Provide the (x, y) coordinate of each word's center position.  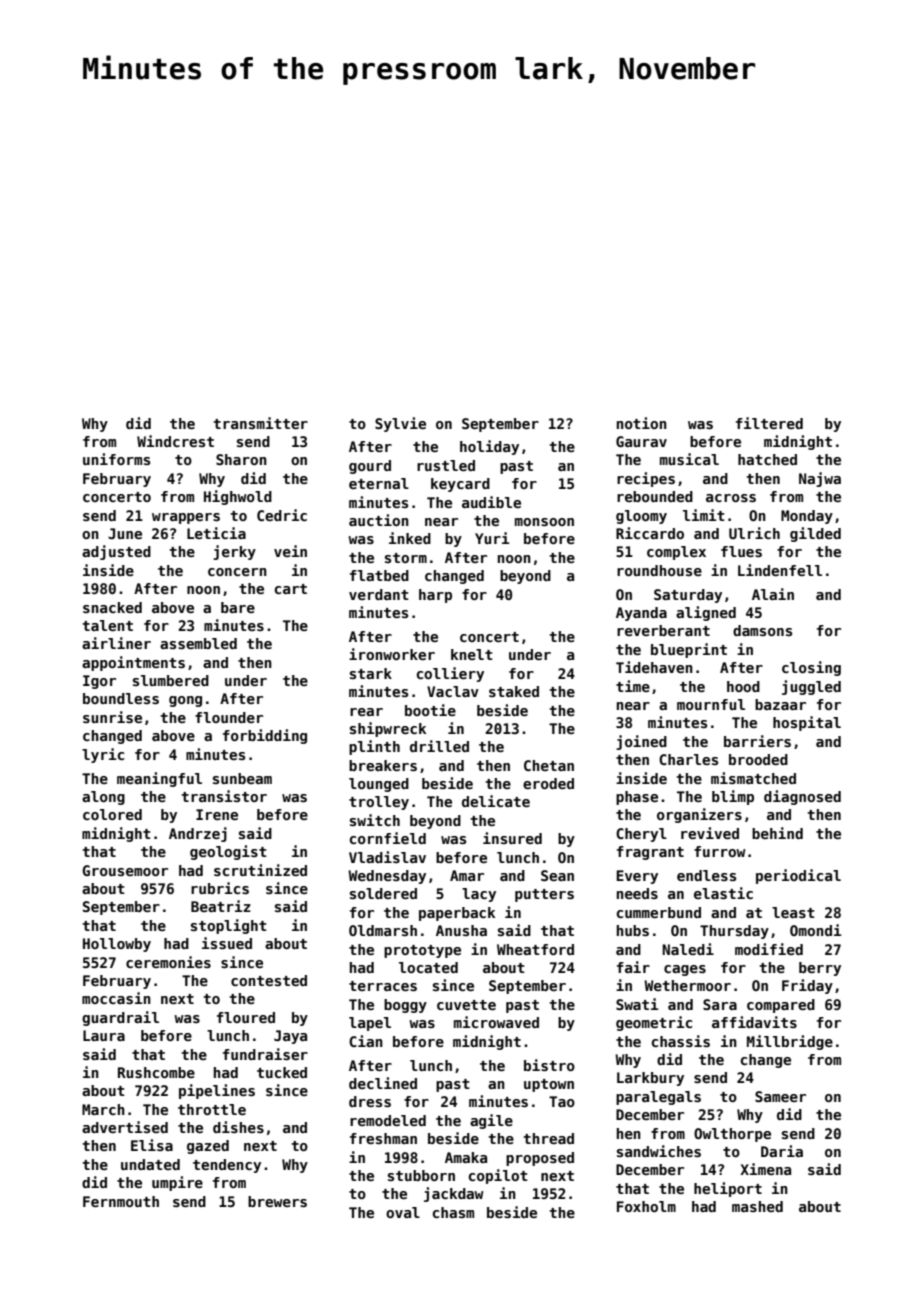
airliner (116, 643)
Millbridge (790, 1042)
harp (435, 596)
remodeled (388, 1120)
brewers (277, 1201)
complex (676, 553)
